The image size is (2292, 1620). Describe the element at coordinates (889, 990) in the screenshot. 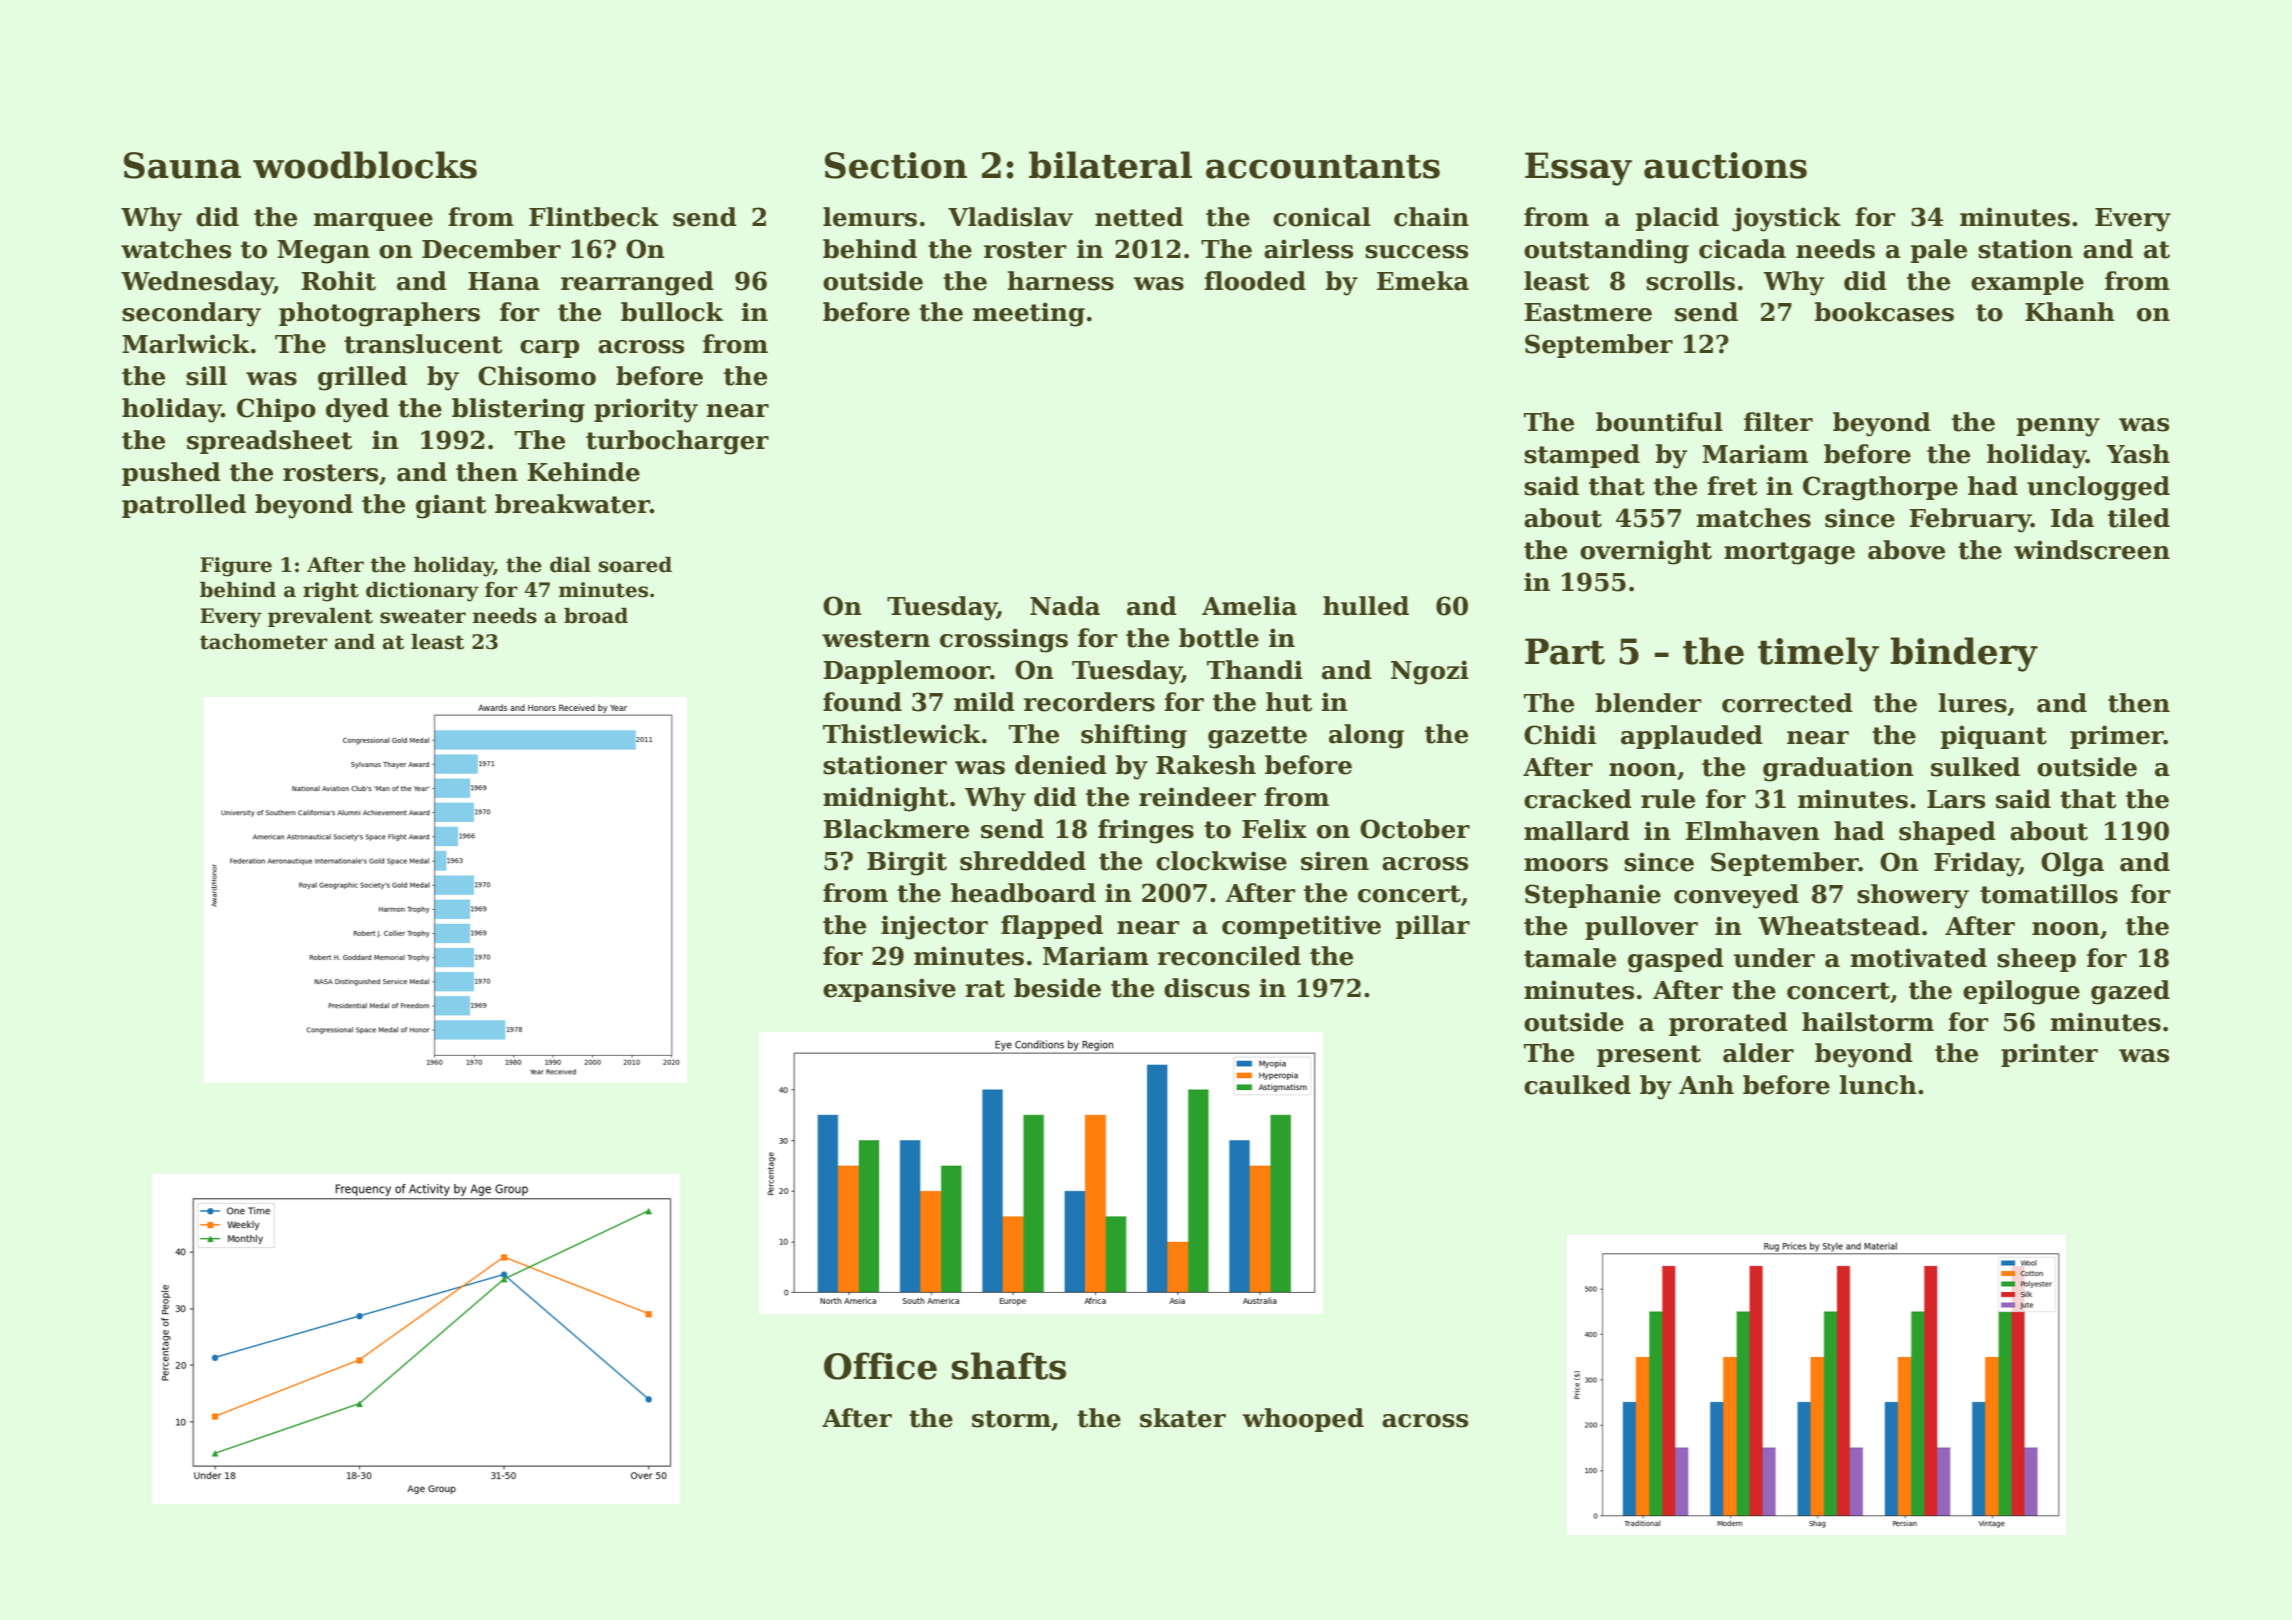

I see `expansive` at that location.
